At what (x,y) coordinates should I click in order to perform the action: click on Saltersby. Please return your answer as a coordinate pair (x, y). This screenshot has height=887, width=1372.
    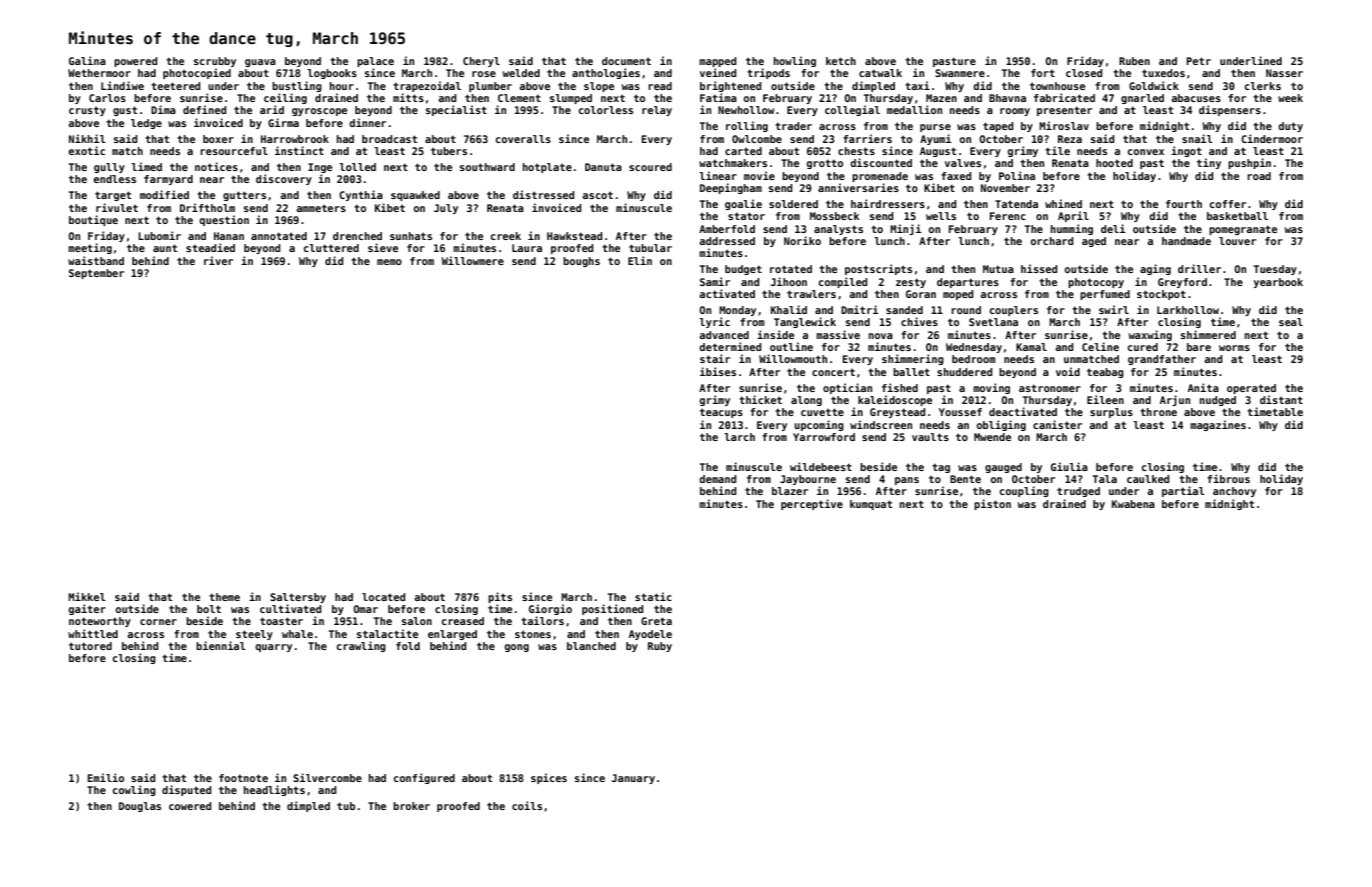
    Looking at the image, I should click on (298, 598).
